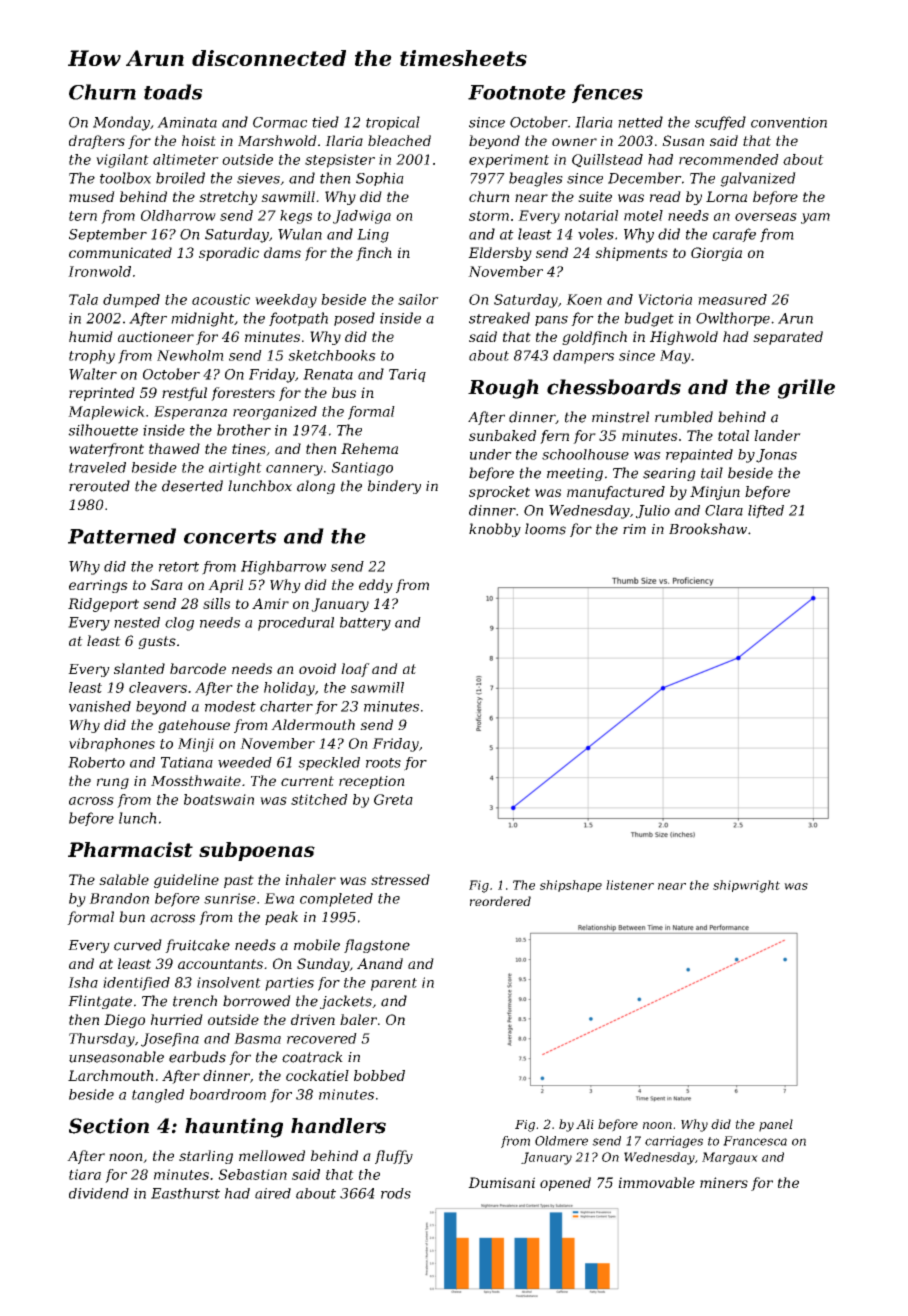  Describe the element at coordinates (180, 178) in the screenshot. I see `broiled` at that location.
